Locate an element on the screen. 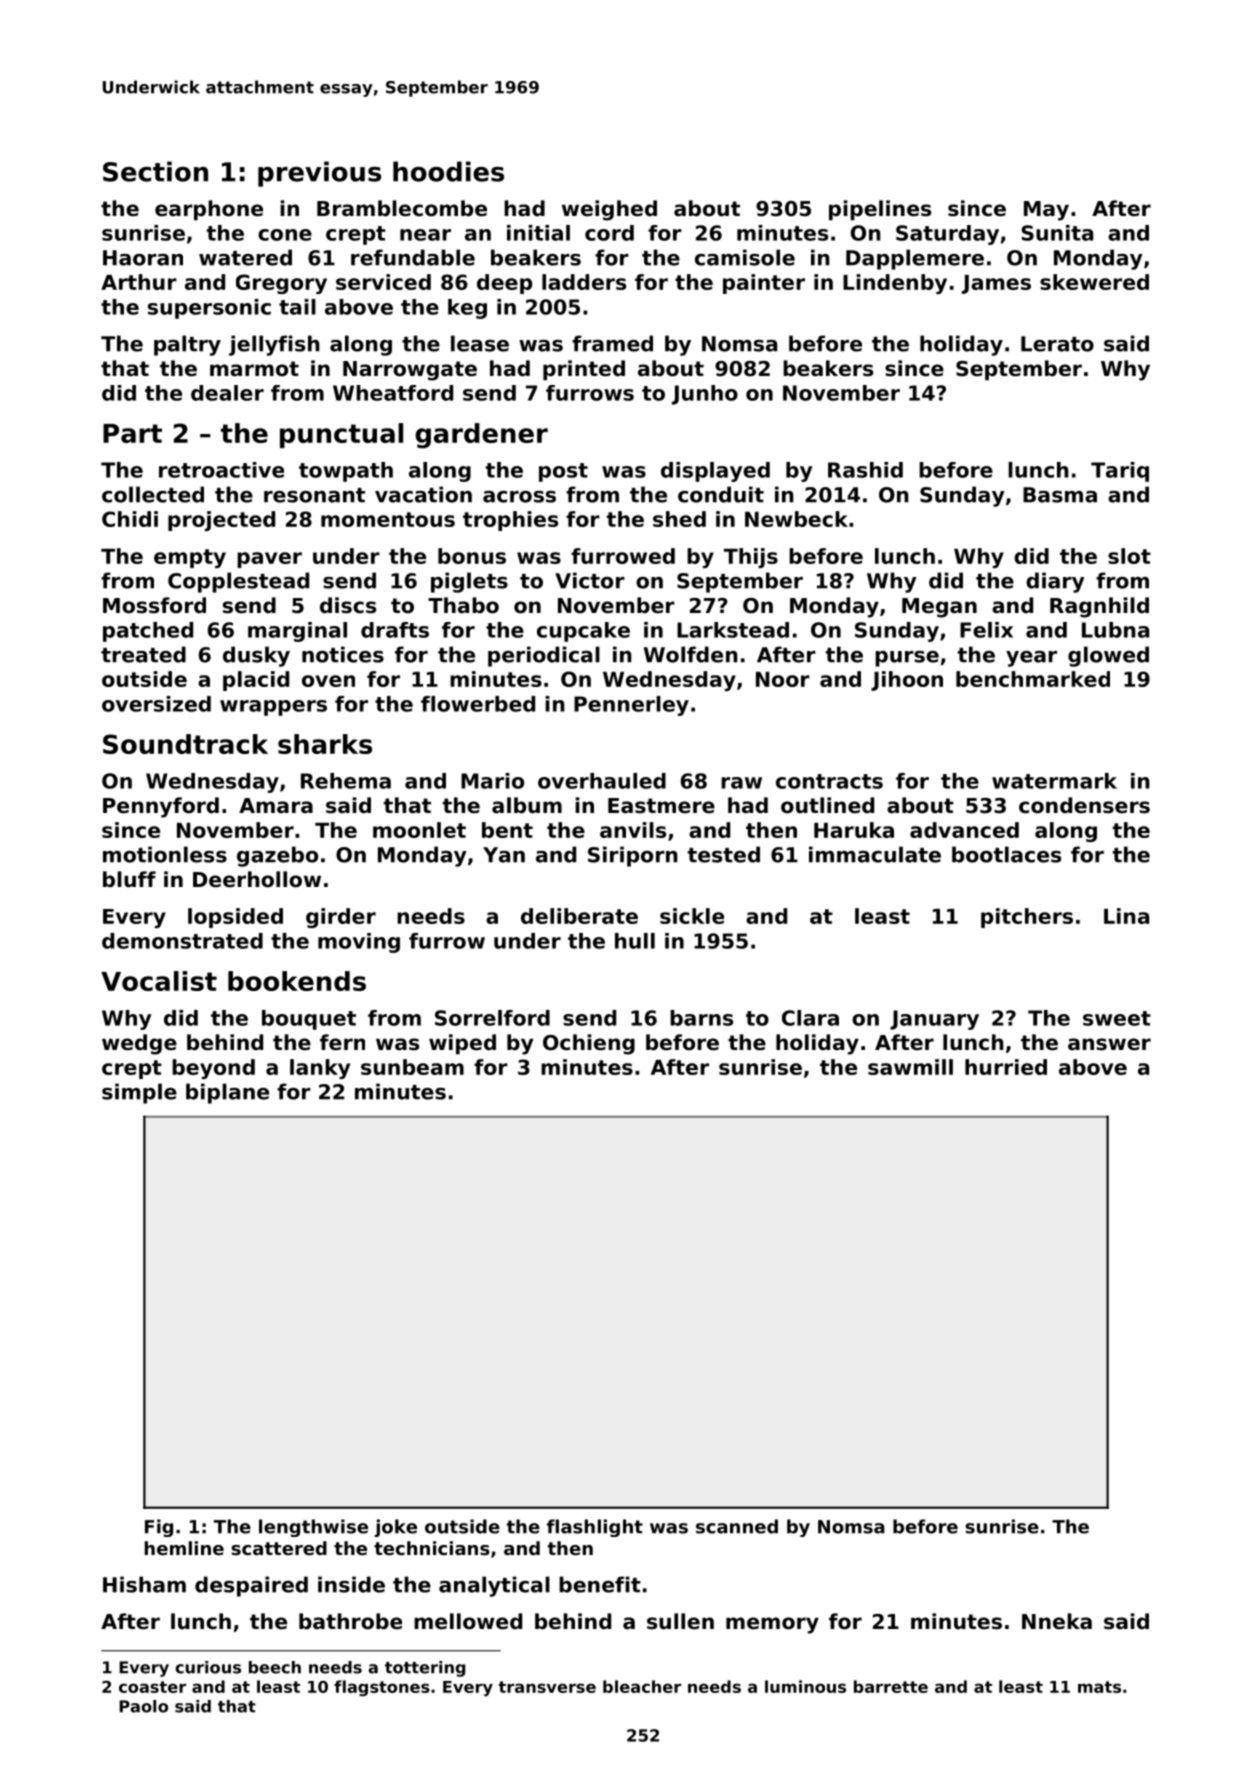 This screenshot has height=1771, width=1252. Paolo is located at coordinates (143, 1706).
